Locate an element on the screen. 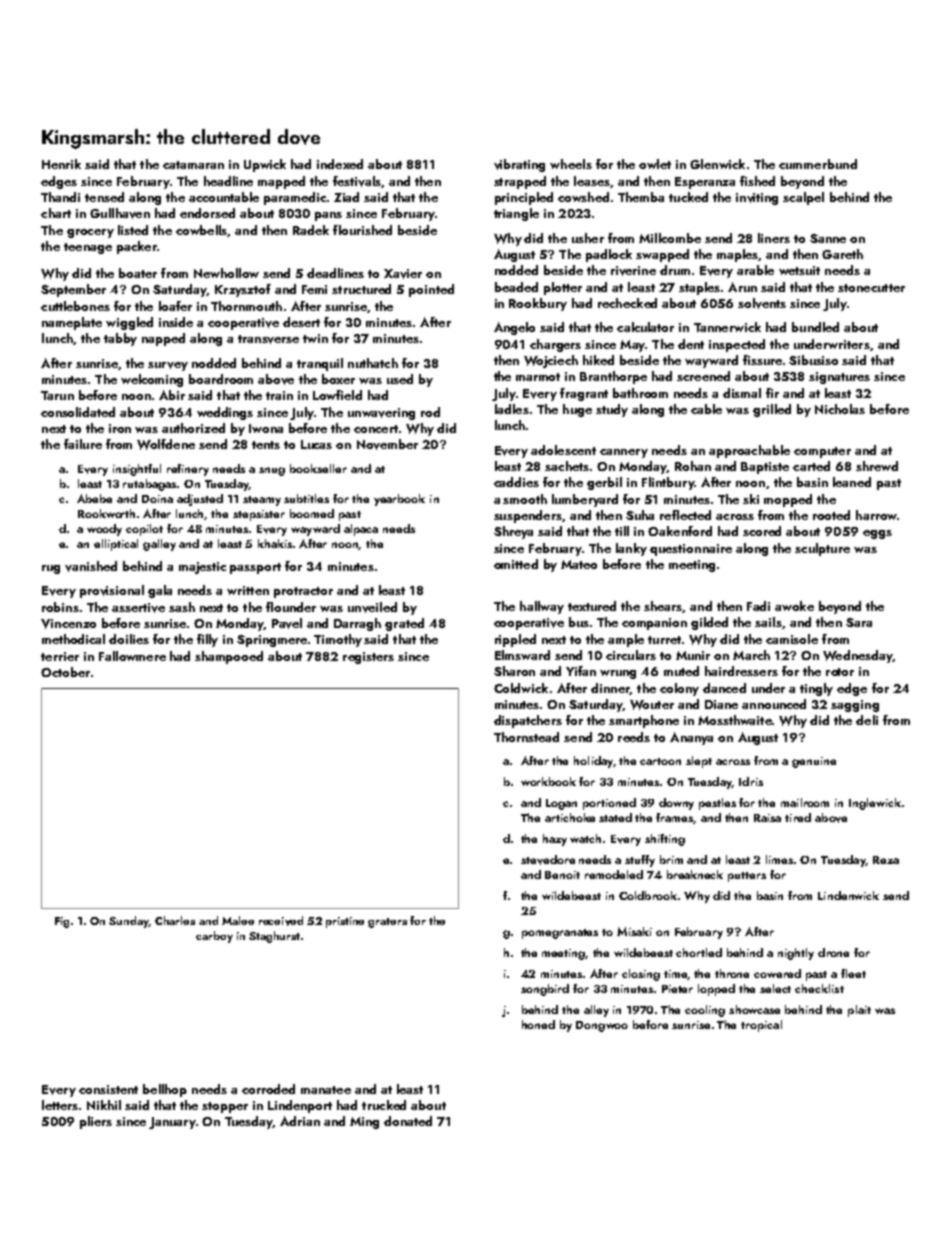 Image resolution: width=952 pixels, height=1233 pixels. Benoit is located at coordinates (562, 875).
